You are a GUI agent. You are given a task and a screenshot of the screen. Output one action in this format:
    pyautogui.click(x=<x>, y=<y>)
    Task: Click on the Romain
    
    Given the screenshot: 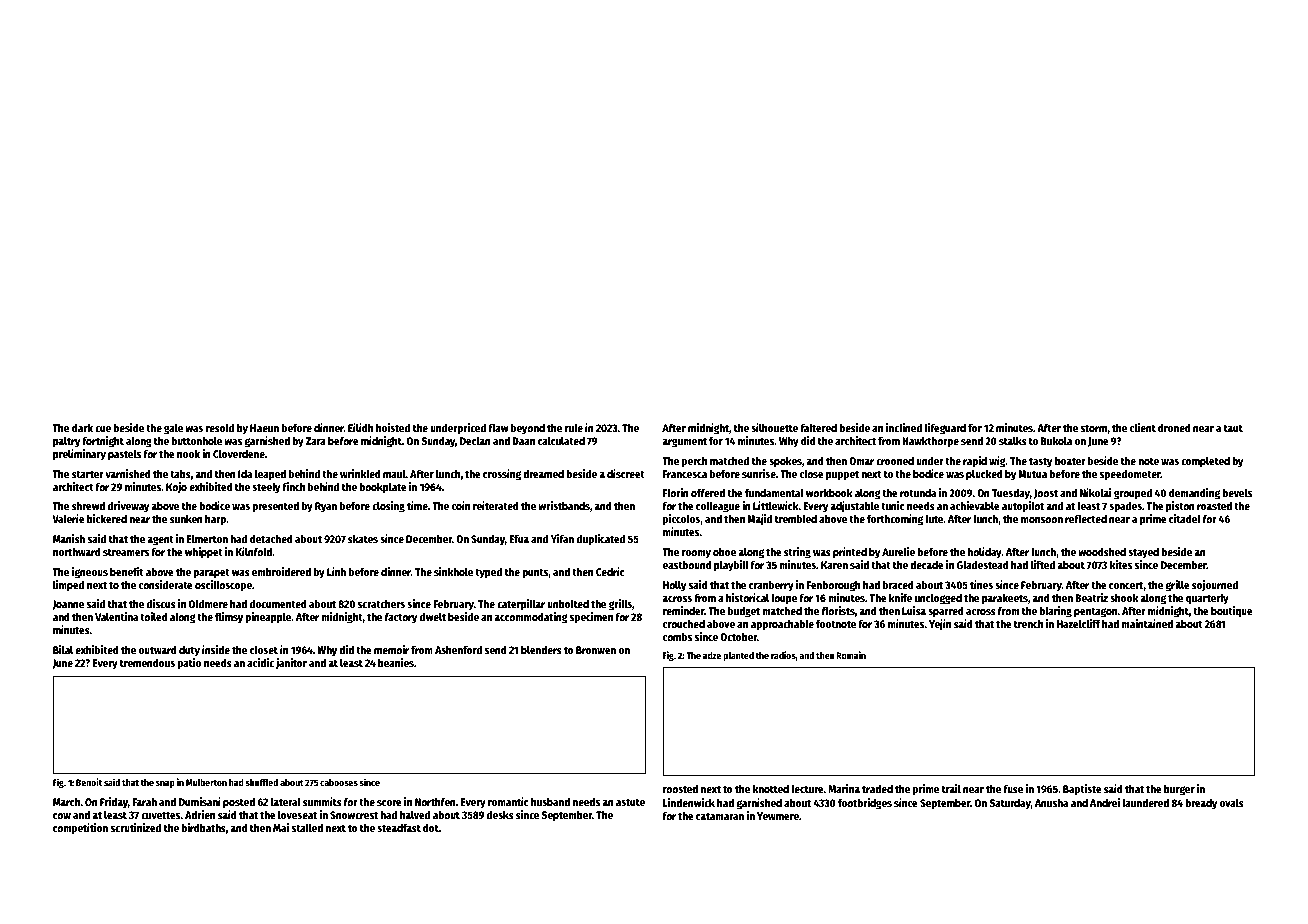 What is the action you would take?
    pyautogui.click(x=851, y=655)
